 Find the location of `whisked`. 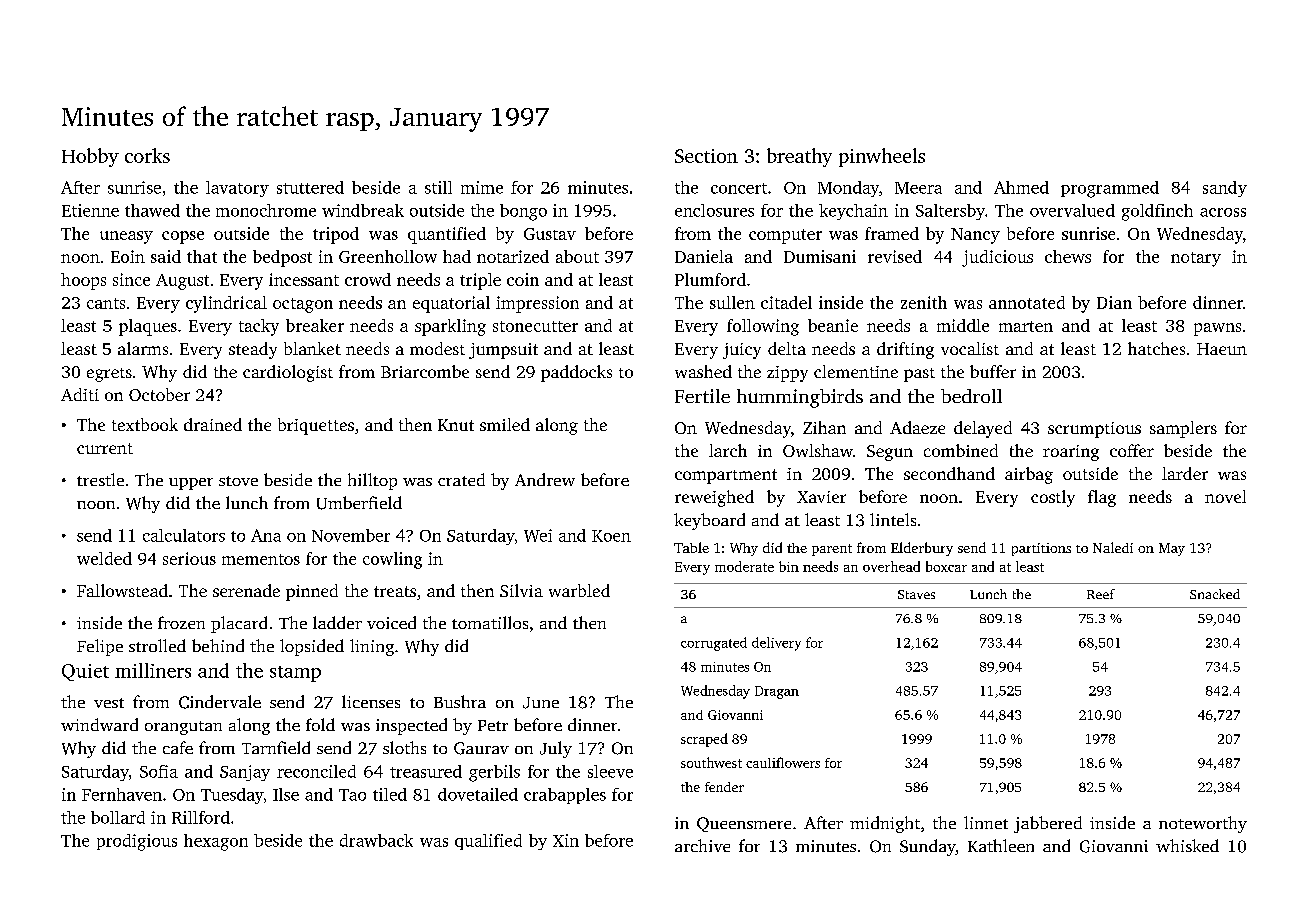

whisked is located at coordinates (1187, 845).
